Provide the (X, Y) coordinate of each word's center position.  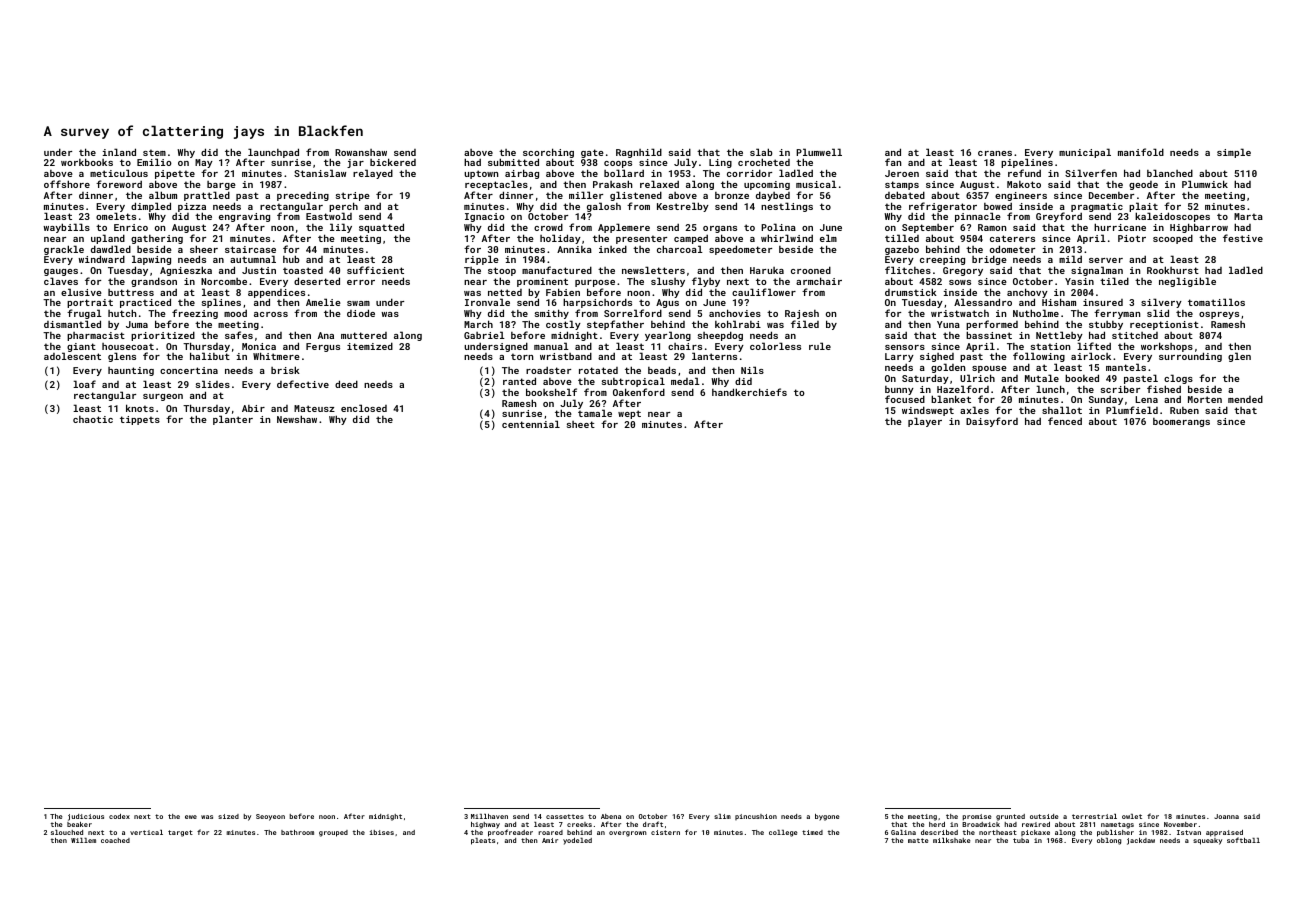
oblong (1109, 841)
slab (761, 152)
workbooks (87, 162)
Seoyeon (270, 817)
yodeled (577, 841)
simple (1234, 153)
